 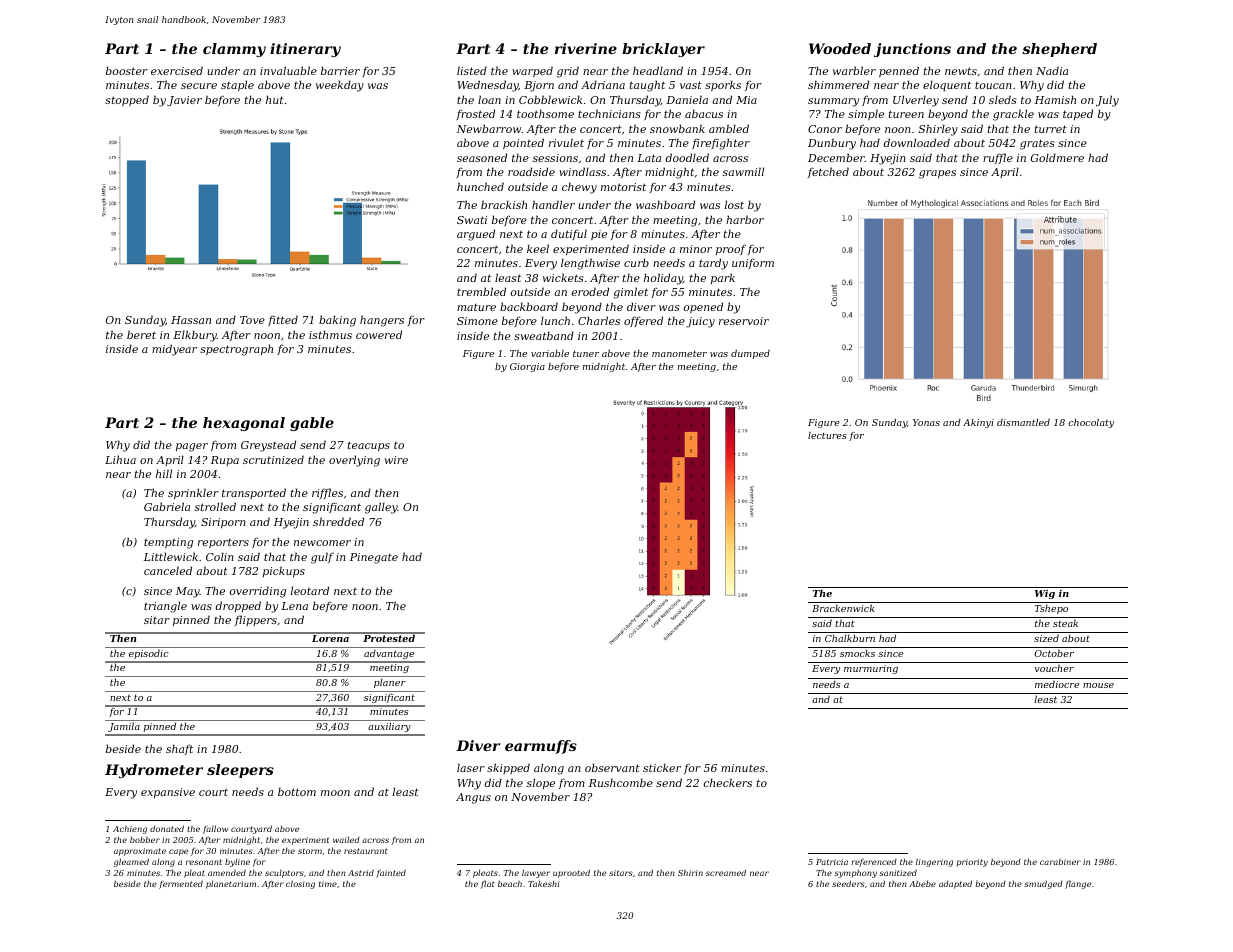 What do you see at coordinates (168, 543) in the document?
I see `tempting` at bounding box center [168, 543].
